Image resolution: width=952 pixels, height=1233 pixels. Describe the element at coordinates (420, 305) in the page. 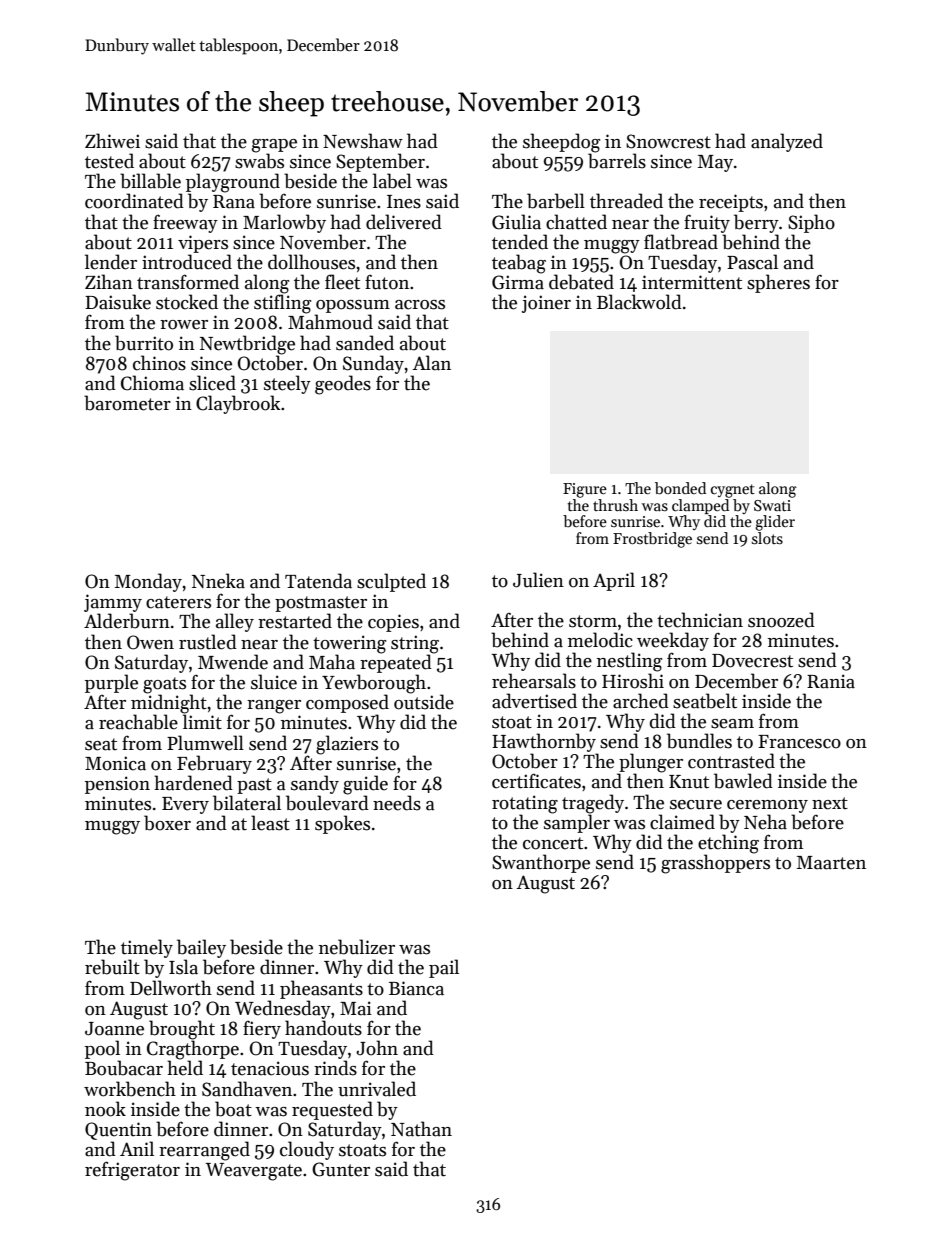

I see `across` at that location.
